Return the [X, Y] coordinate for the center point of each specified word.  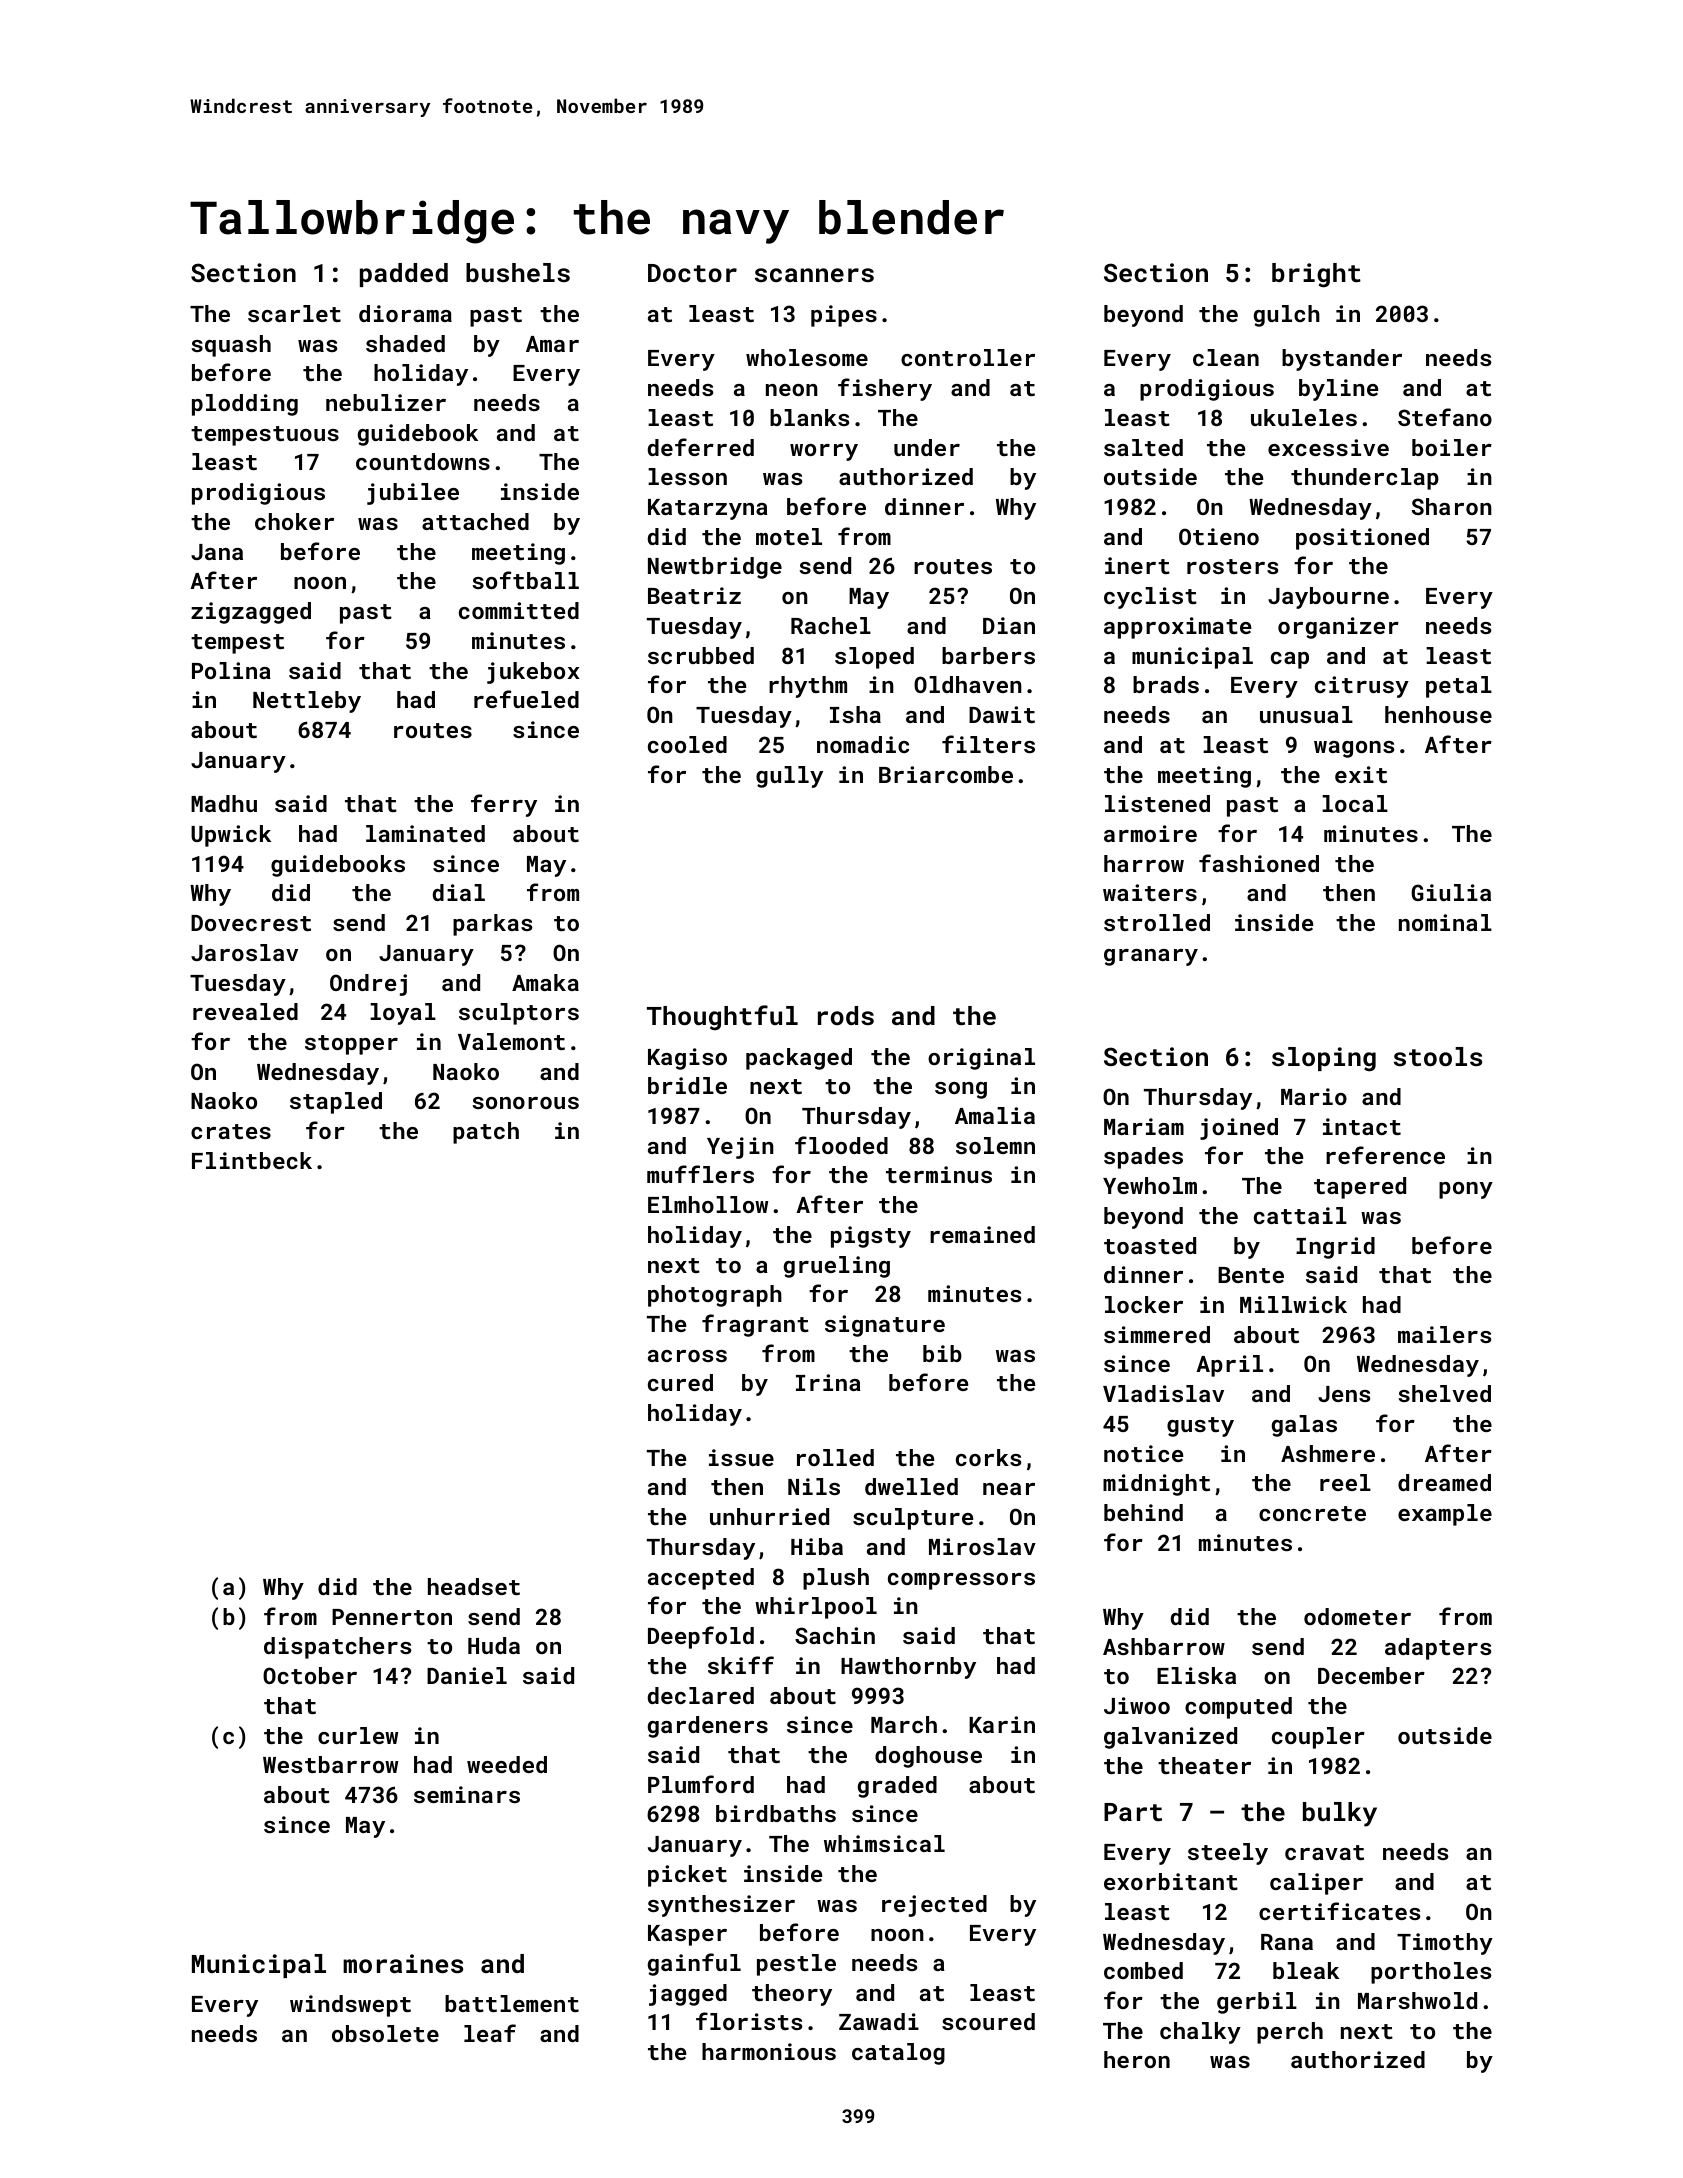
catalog [898, 2054]
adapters [1438, 1649]
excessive [1328, 447]
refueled [526, 699]
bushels [518, 272]
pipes [844, 316]
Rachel [831, 625]
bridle [687, 1085]
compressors [961, 1581]
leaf [490, 2033]
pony [1466, 1190]
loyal [403, 1014]
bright [1316, 275]
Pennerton [392, 1617]
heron [1137, 2059]
